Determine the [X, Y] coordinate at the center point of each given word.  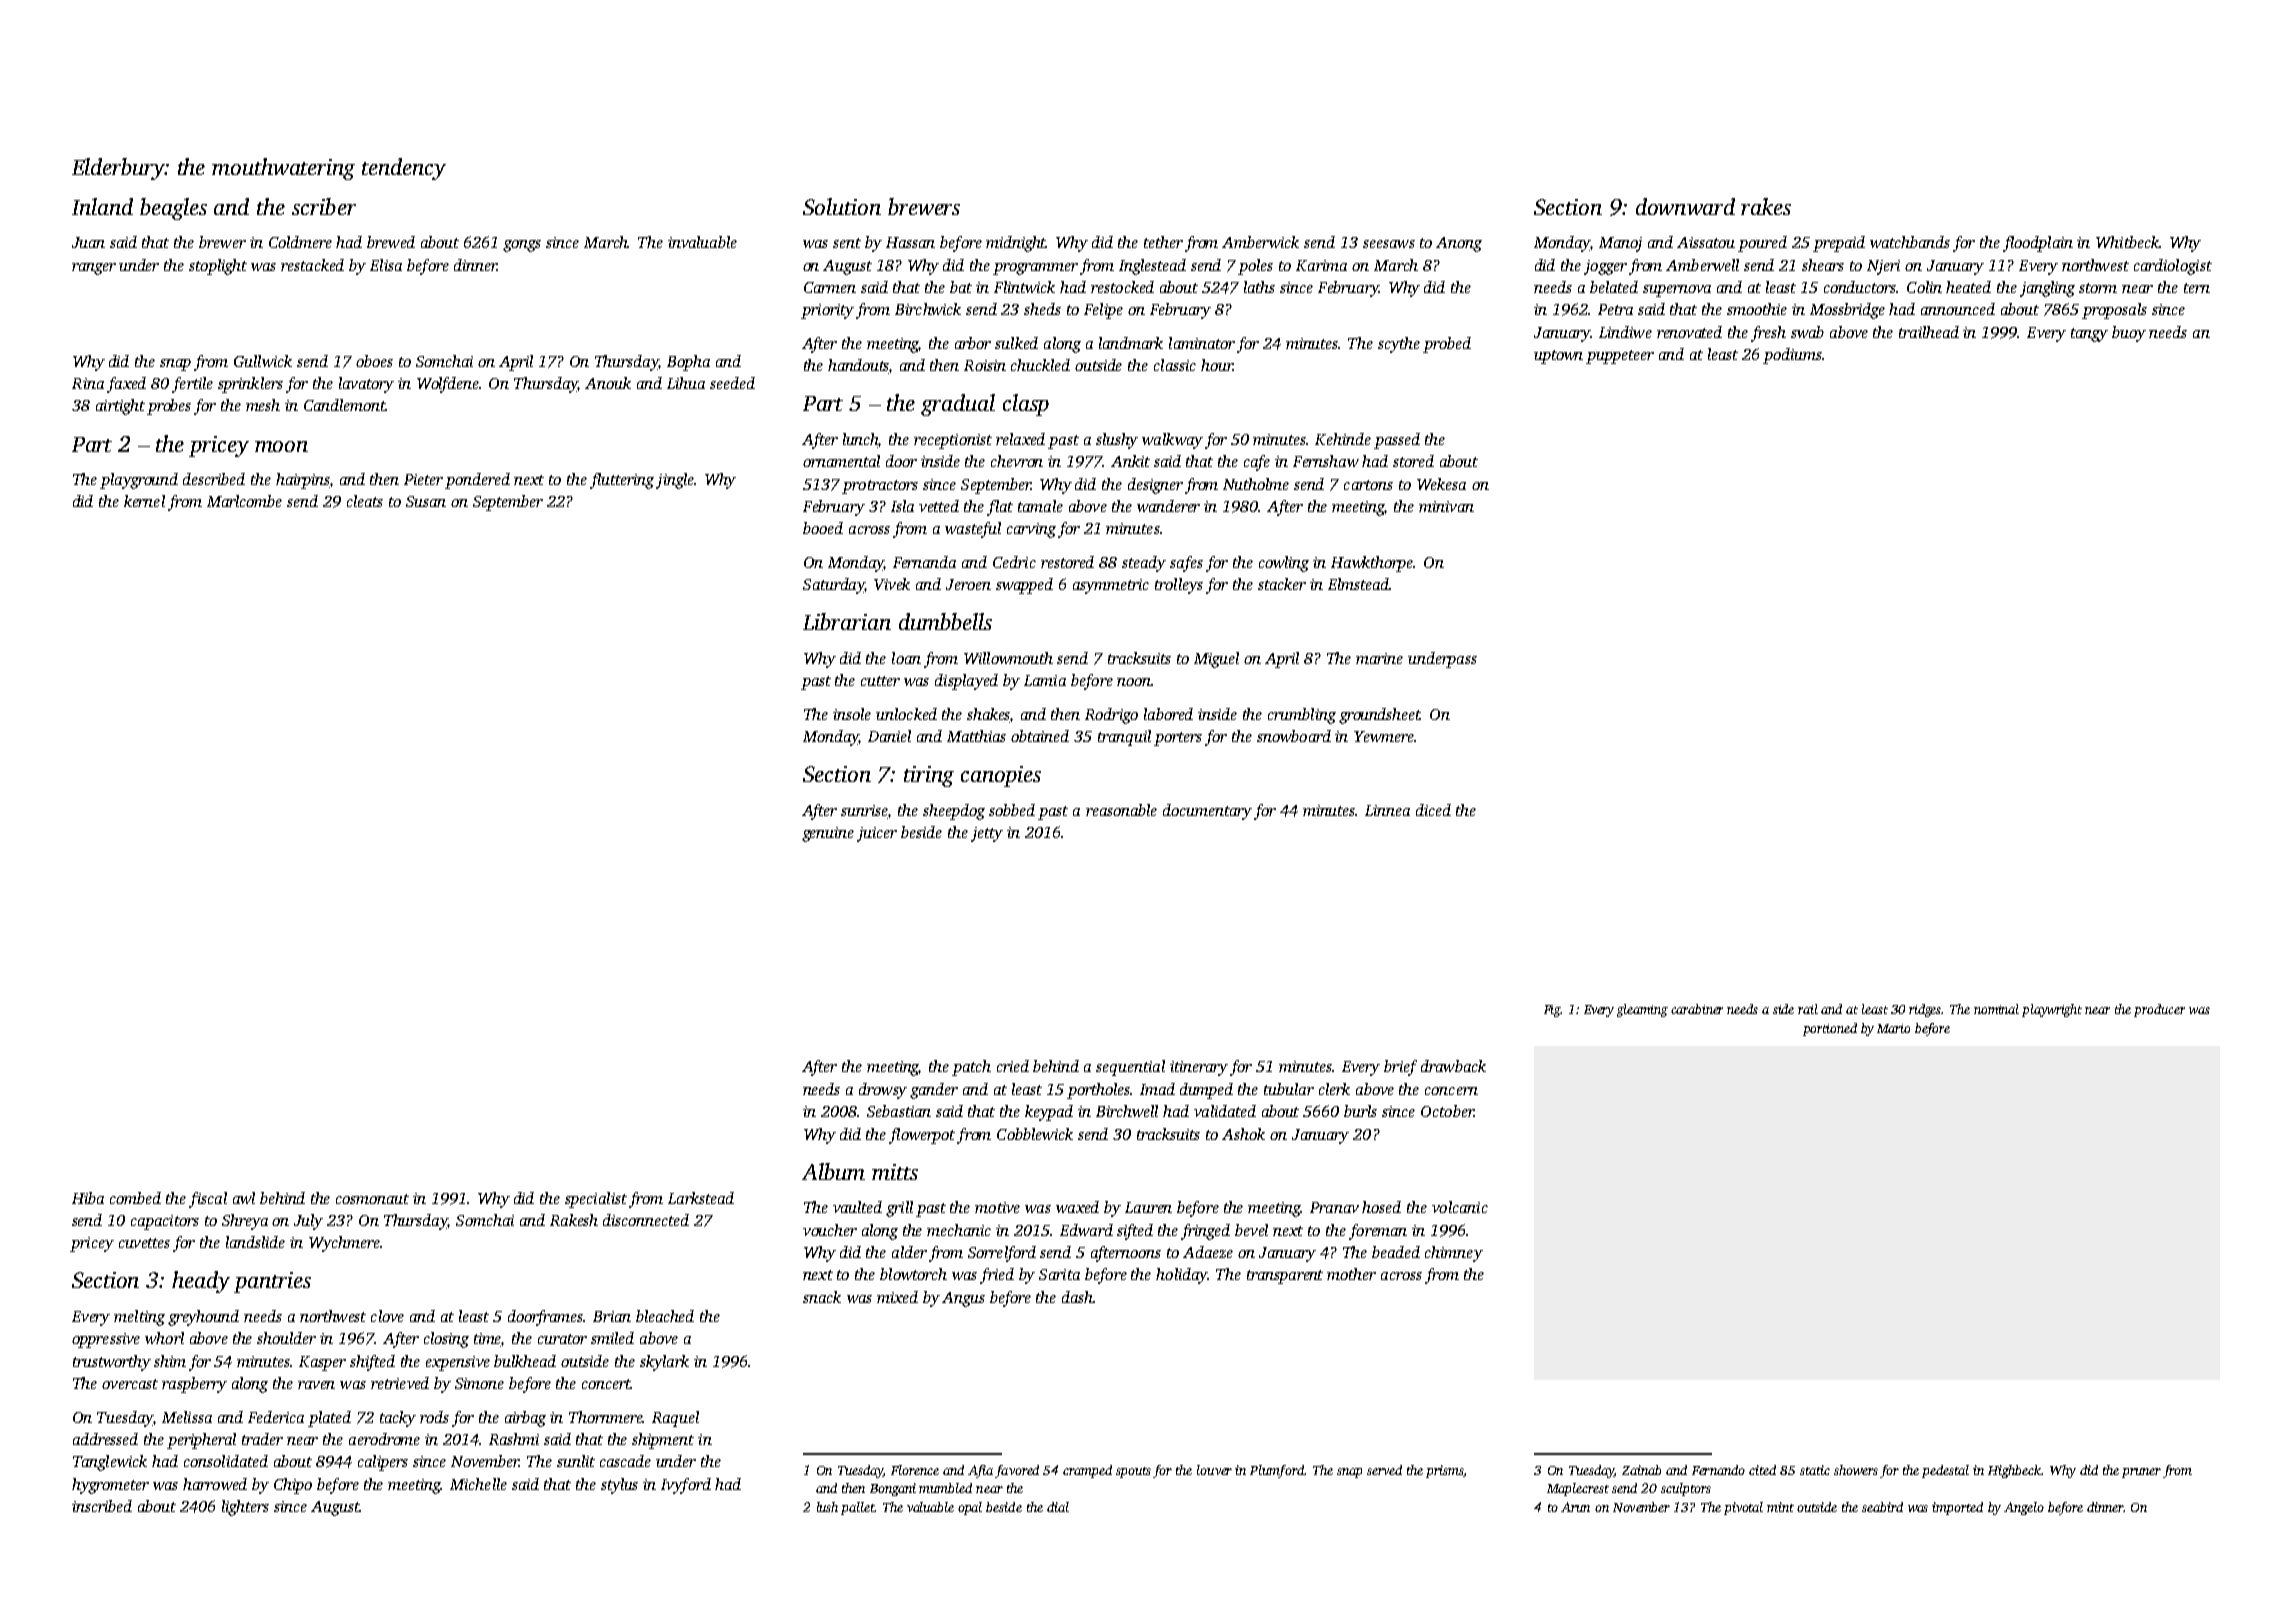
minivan [1446, 506]
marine [1379, 658]
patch [971, 1068]
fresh [1768, 334]
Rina [88, 383]
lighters [245, 1508]
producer [2159, 1010]
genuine [828, 834]
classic [1175, 365]
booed [823, 528]
